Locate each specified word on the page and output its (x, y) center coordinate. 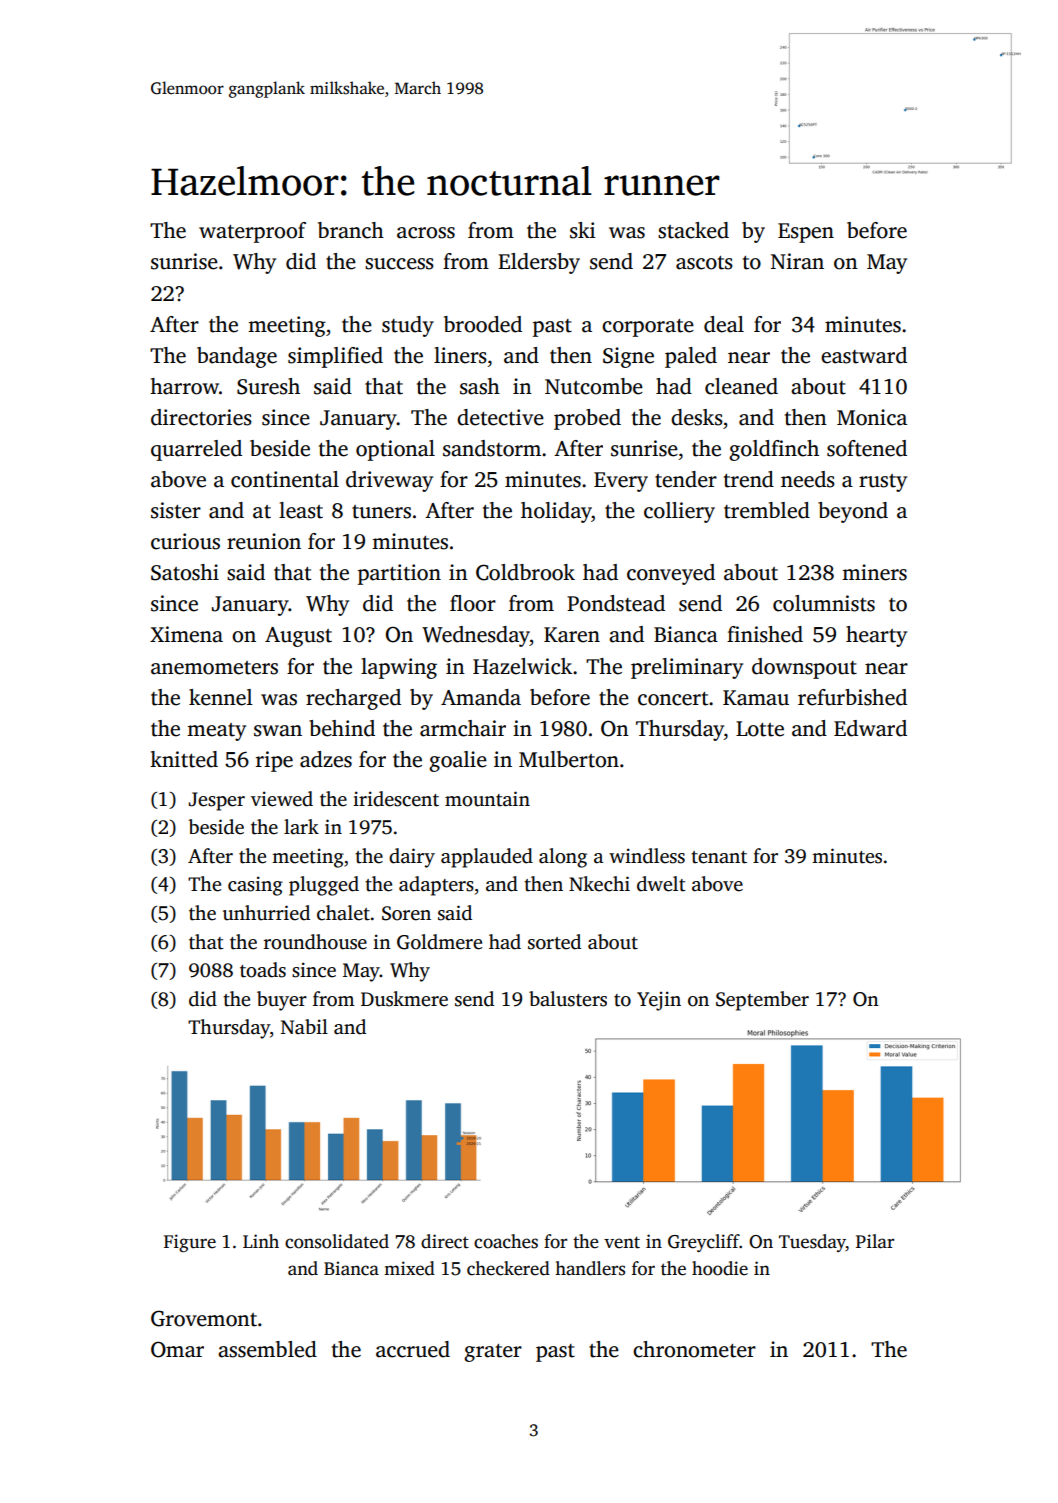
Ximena (186, 634)
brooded (483, 324)
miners (874, 572)
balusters (568, 999)
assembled (267, 1349)
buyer (282, 1001)
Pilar (875, 1241)
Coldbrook (525, 572)
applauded (487, 858)
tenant (719, 857)
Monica (872, 417)
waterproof (252, 232)
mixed (409, 1268)
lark (301, 827)
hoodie (720, 1268)
